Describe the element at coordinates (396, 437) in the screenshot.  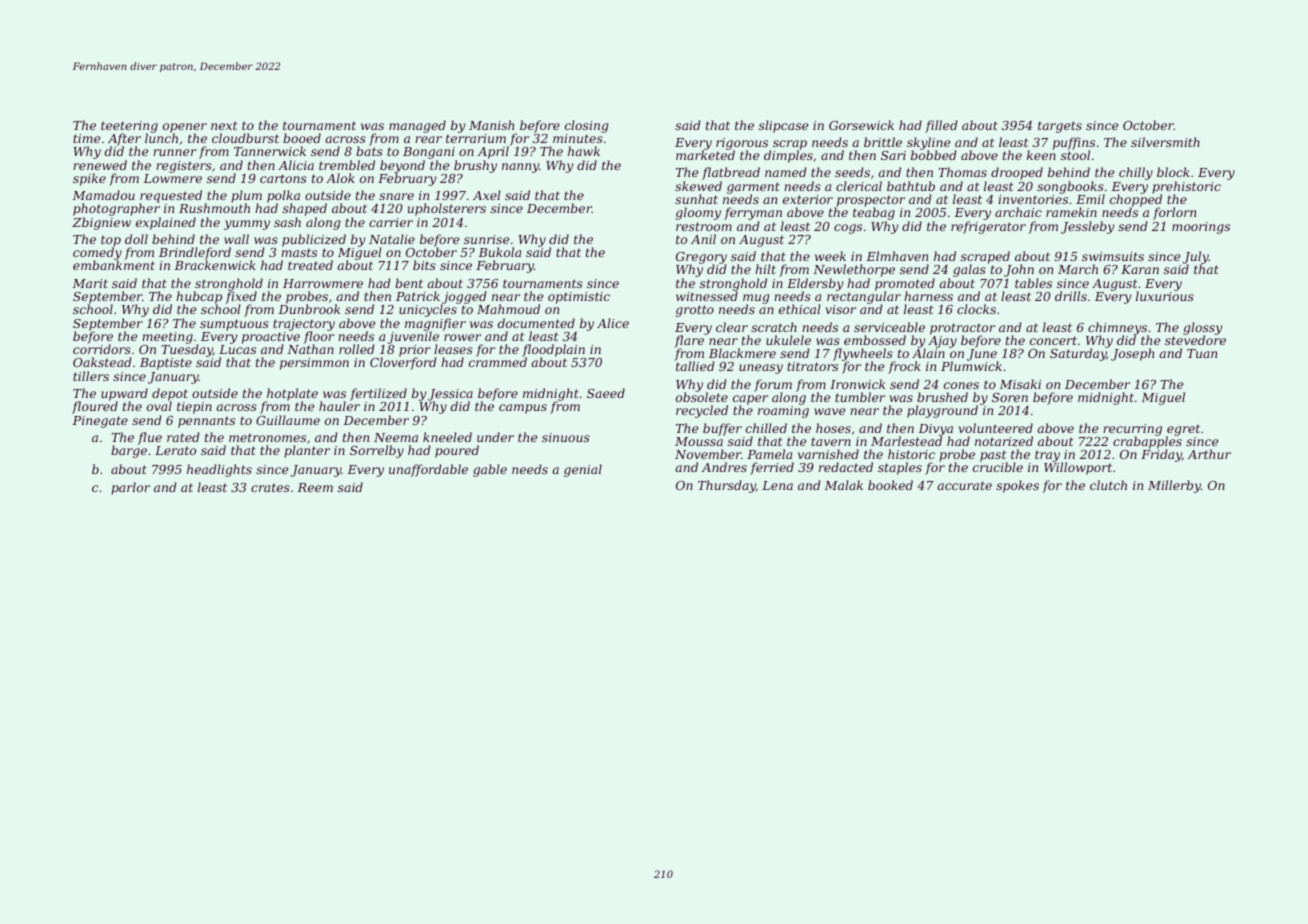
I see `Neema` at that location.
